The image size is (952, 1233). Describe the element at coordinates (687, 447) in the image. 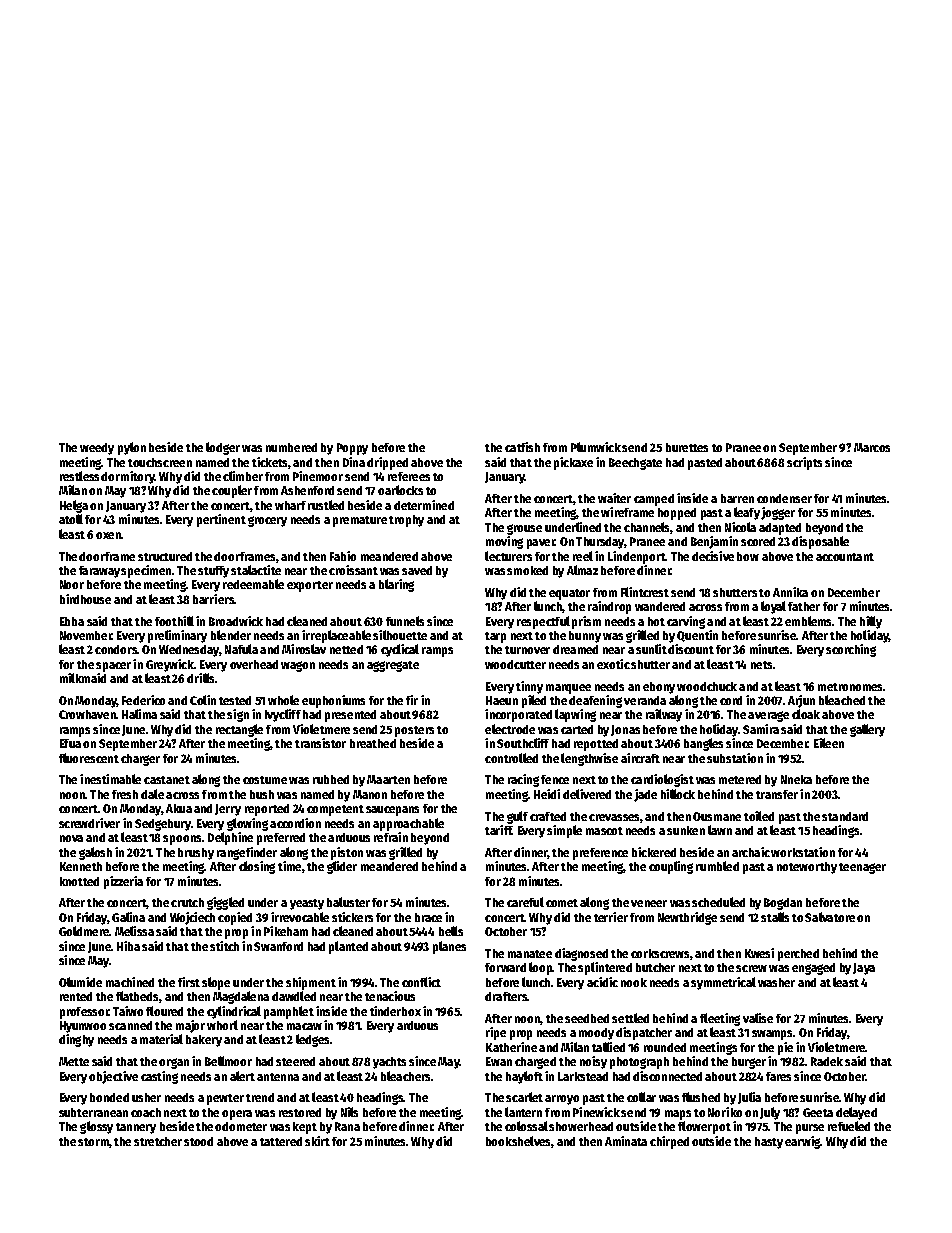

I see `burettes` at that location.
